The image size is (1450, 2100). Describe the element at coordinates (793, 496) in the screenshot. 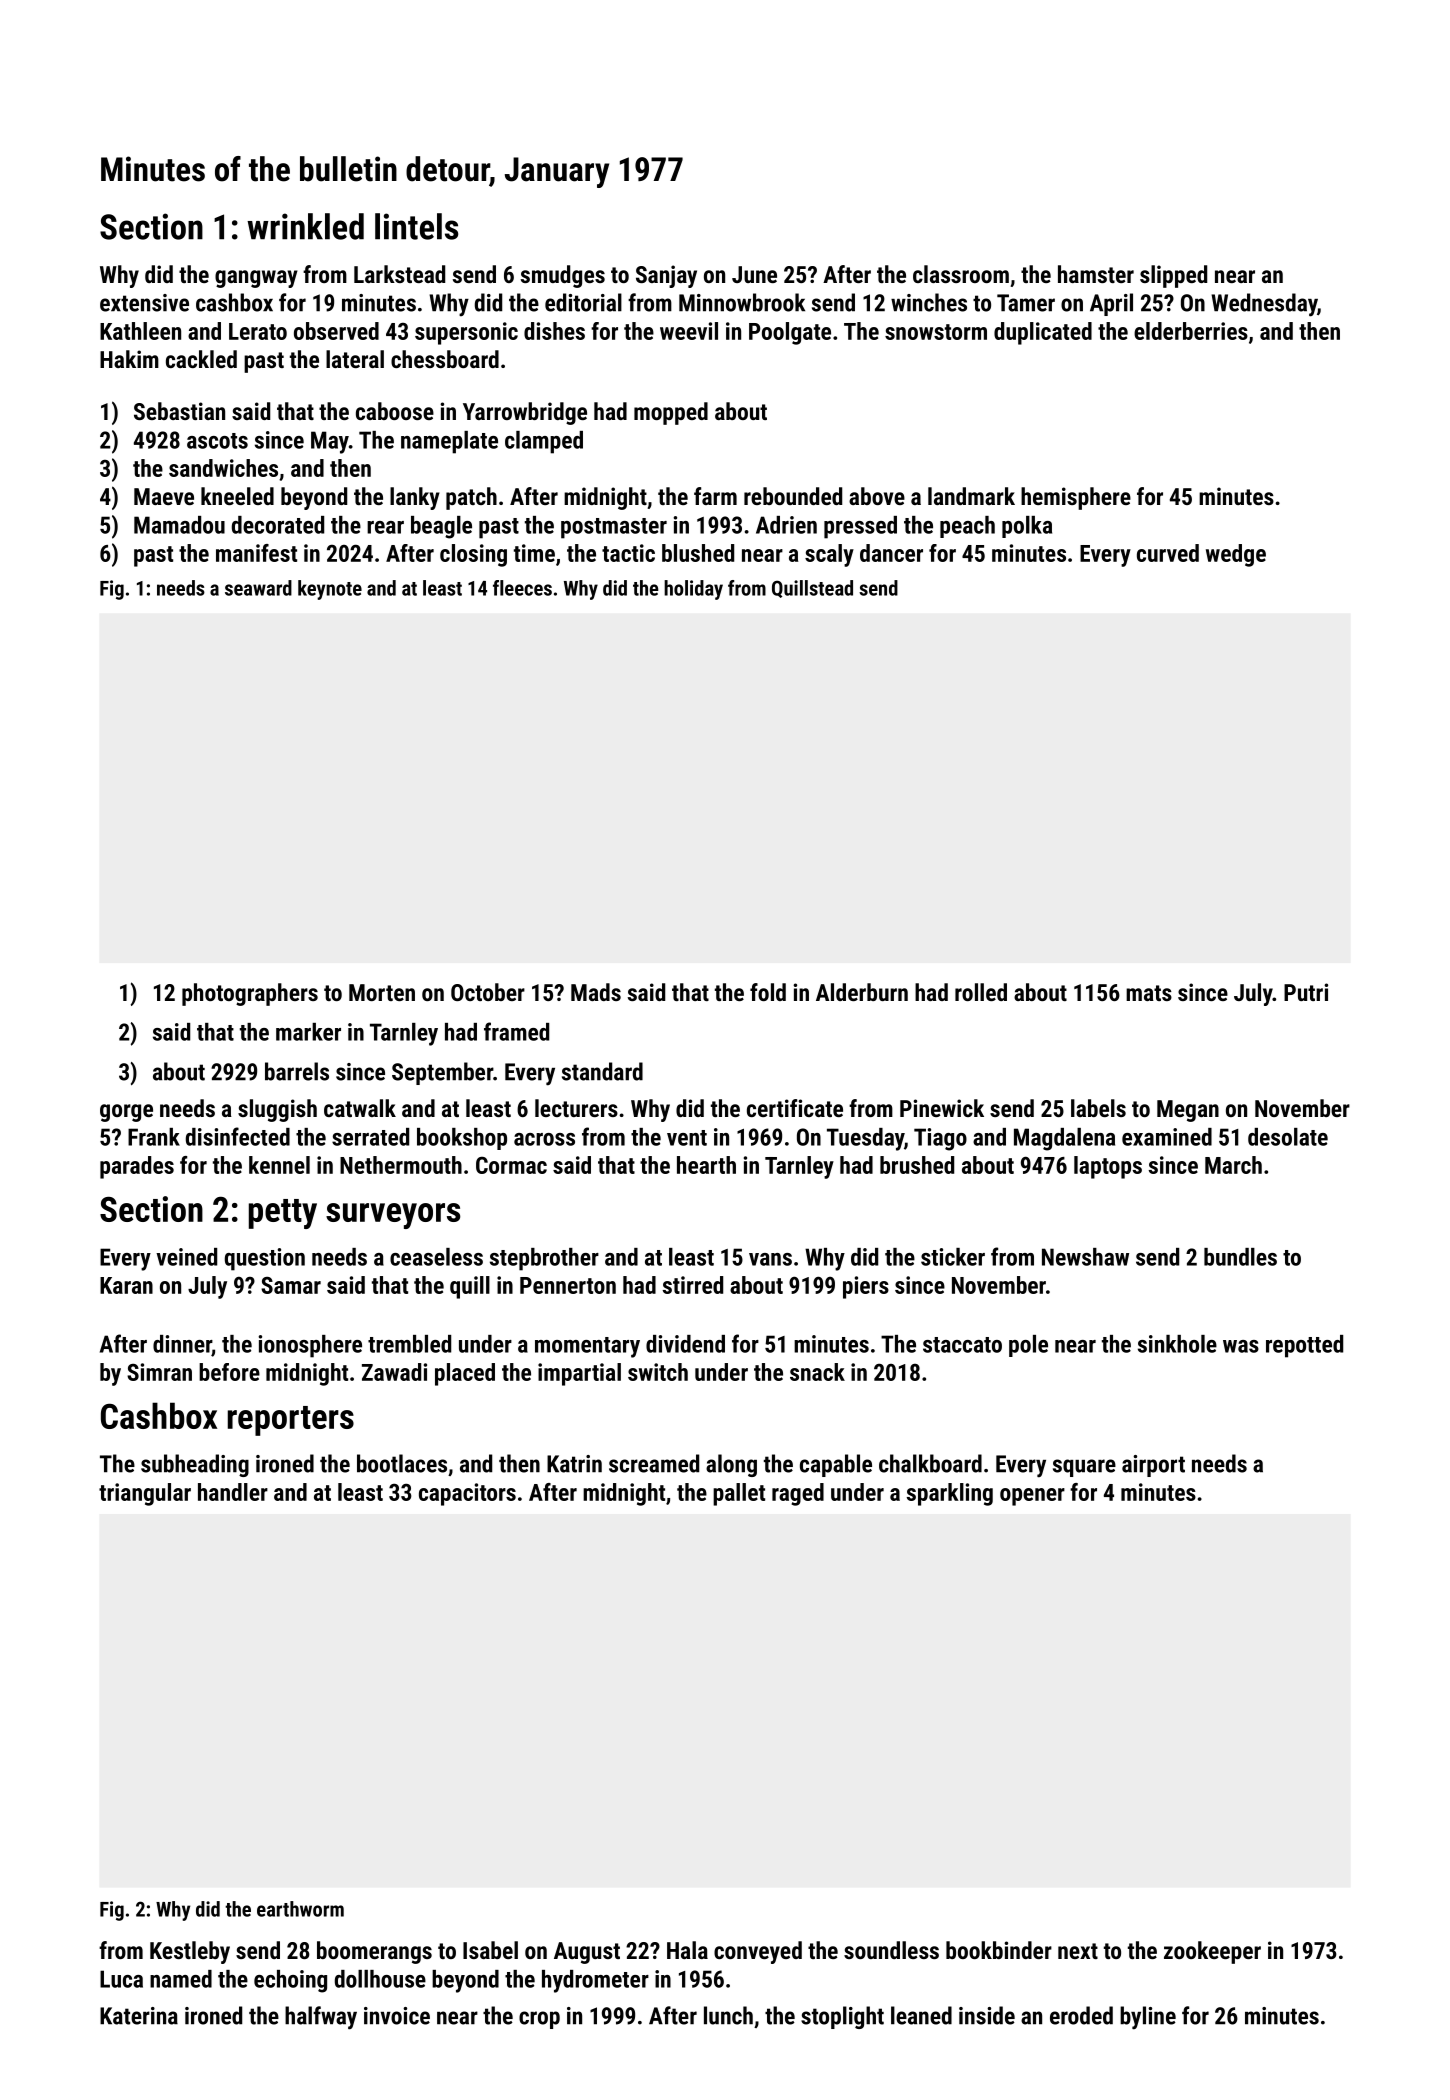

I see `rebounded` at that location.
